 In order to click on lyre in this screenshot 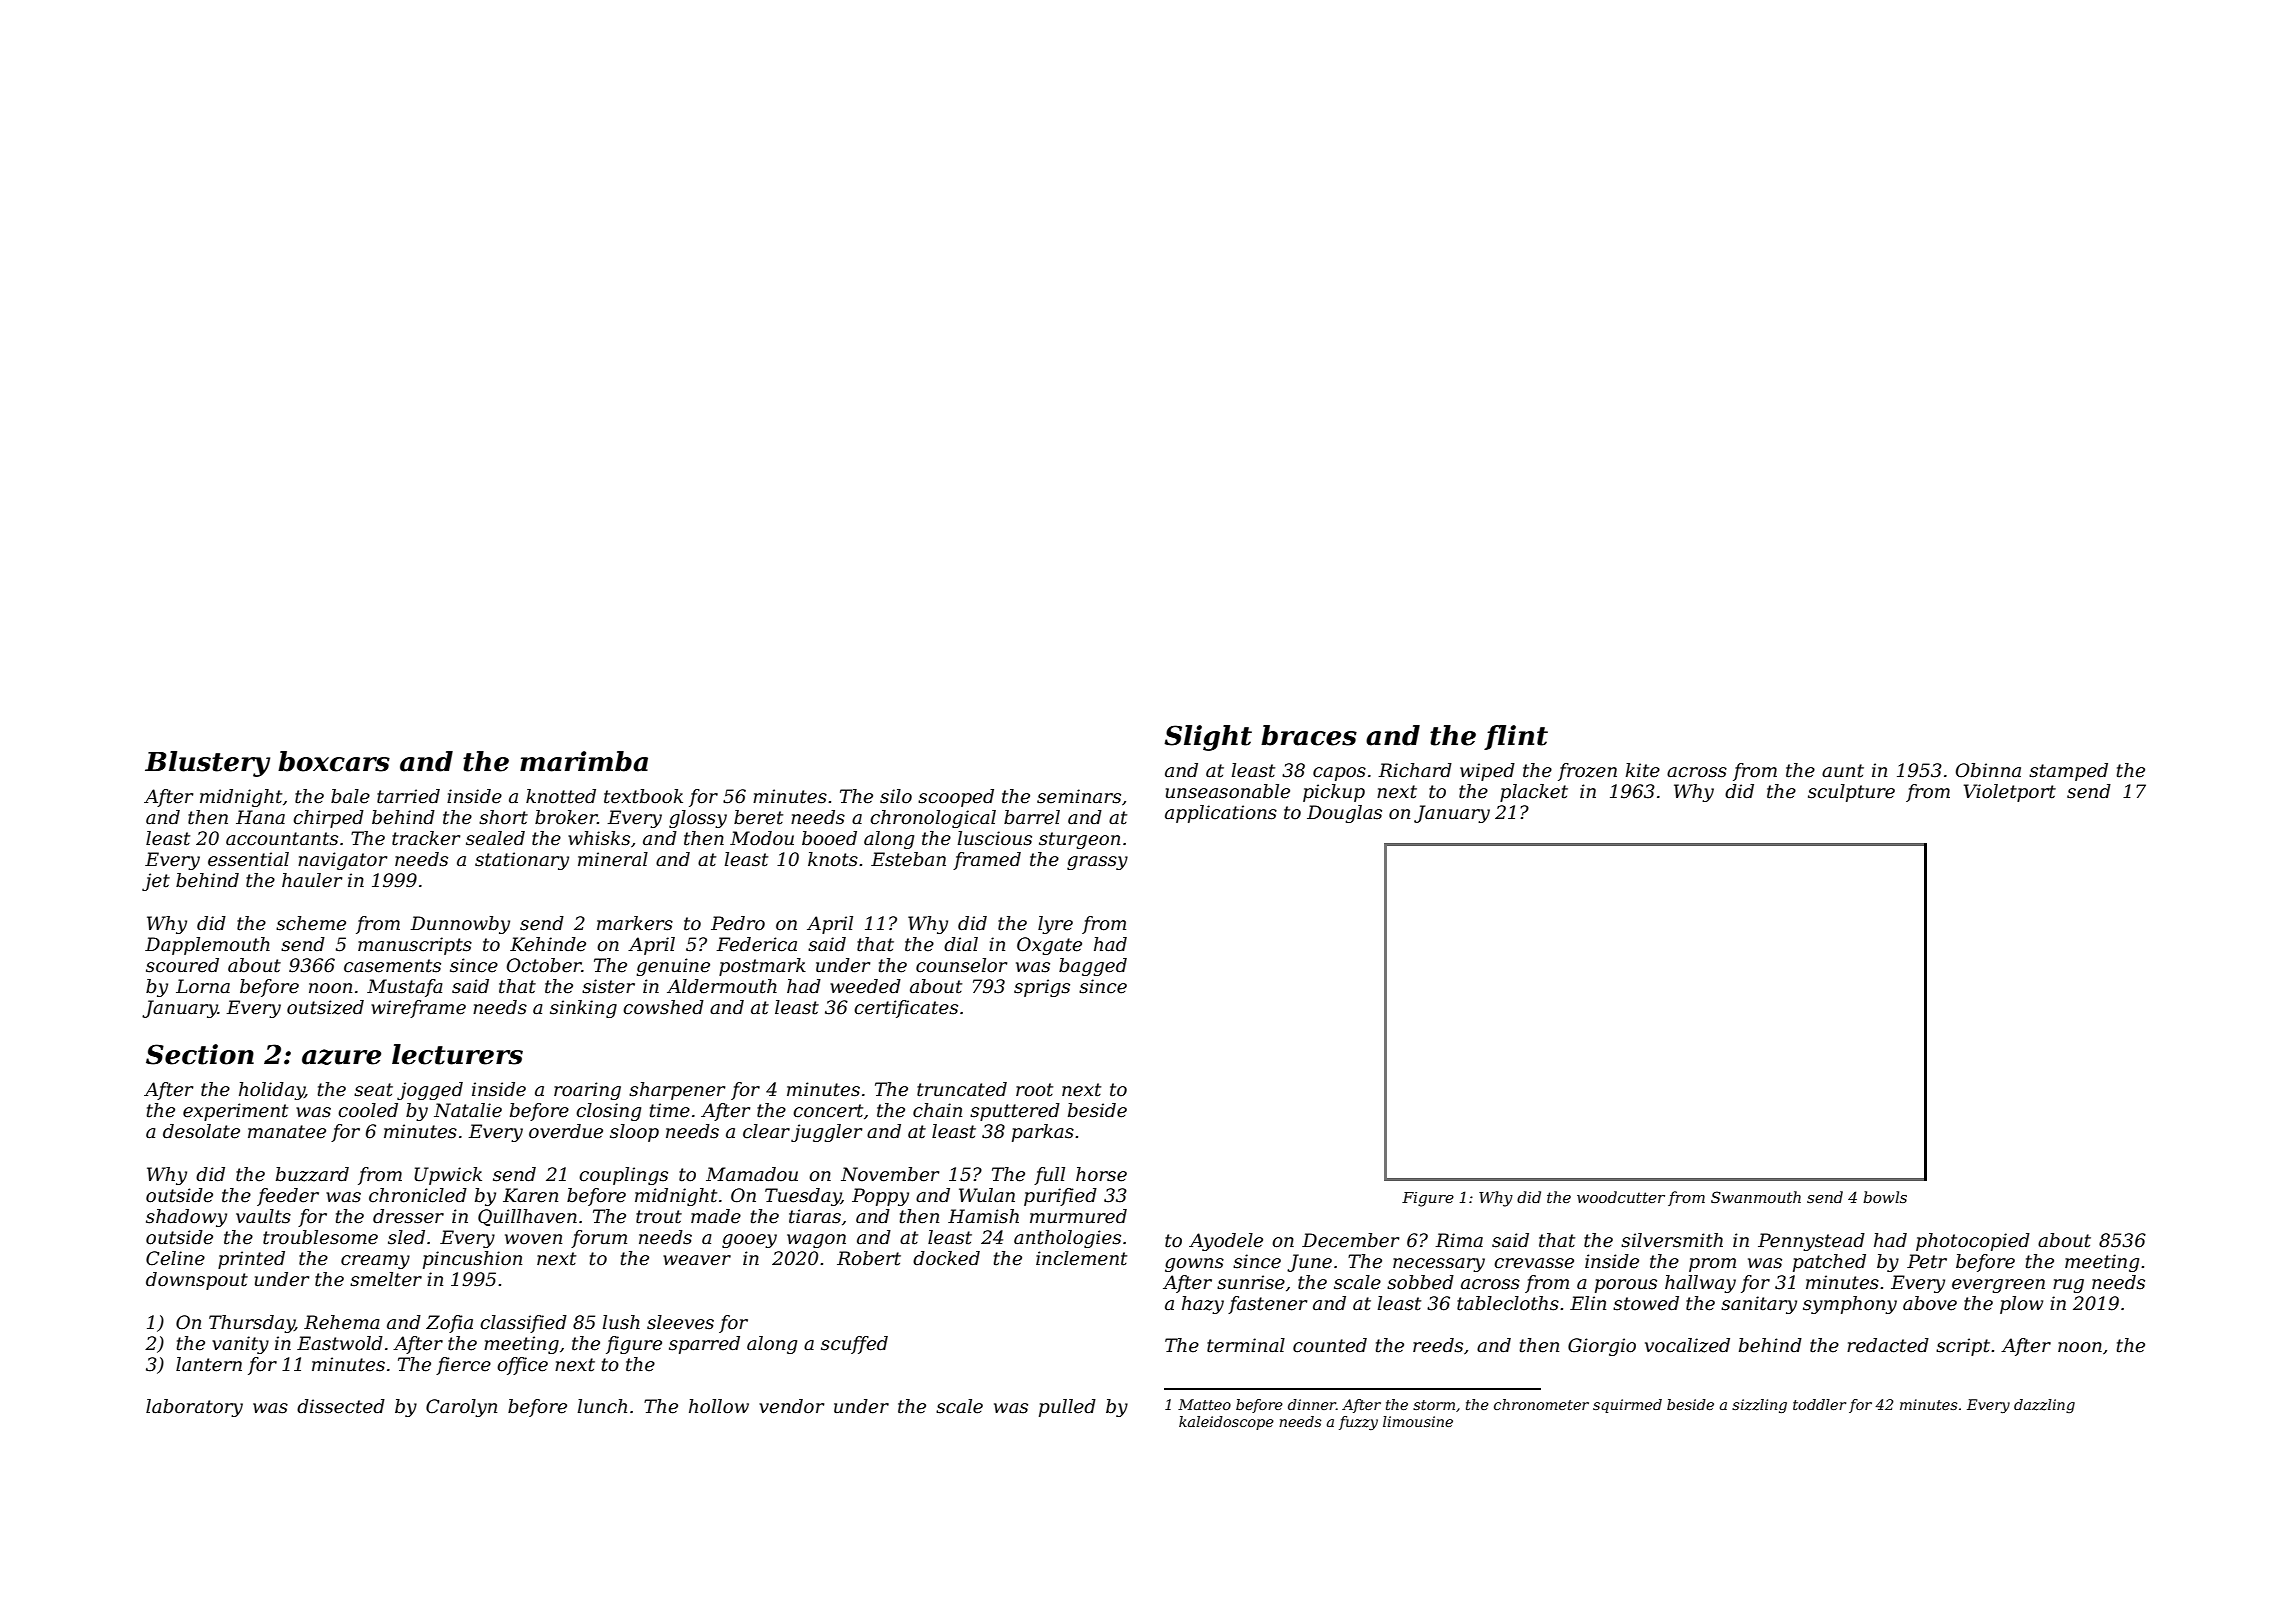, I will do `click(1055, 925)`.
